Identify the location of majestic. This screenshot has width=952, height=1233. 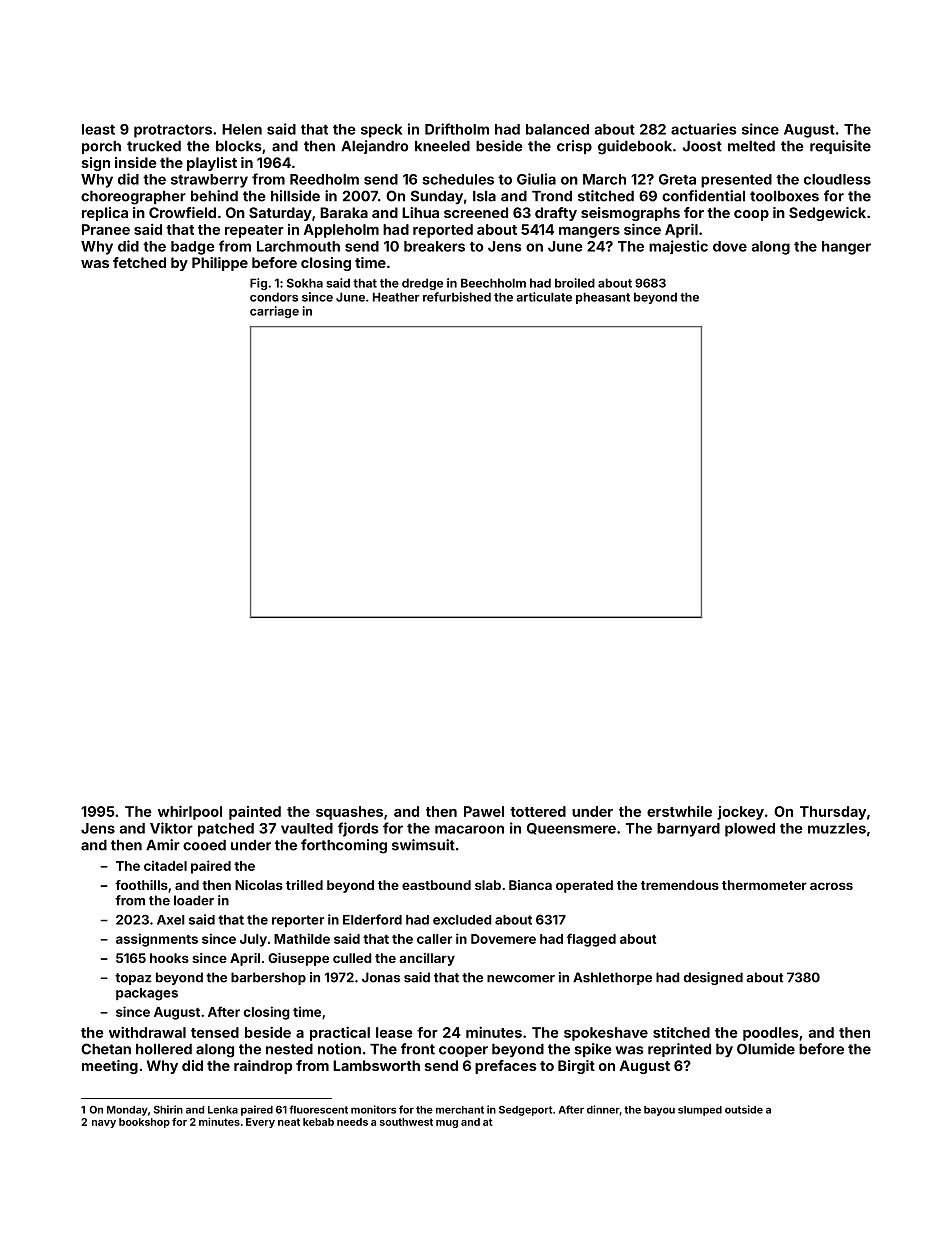
(678, 247).
